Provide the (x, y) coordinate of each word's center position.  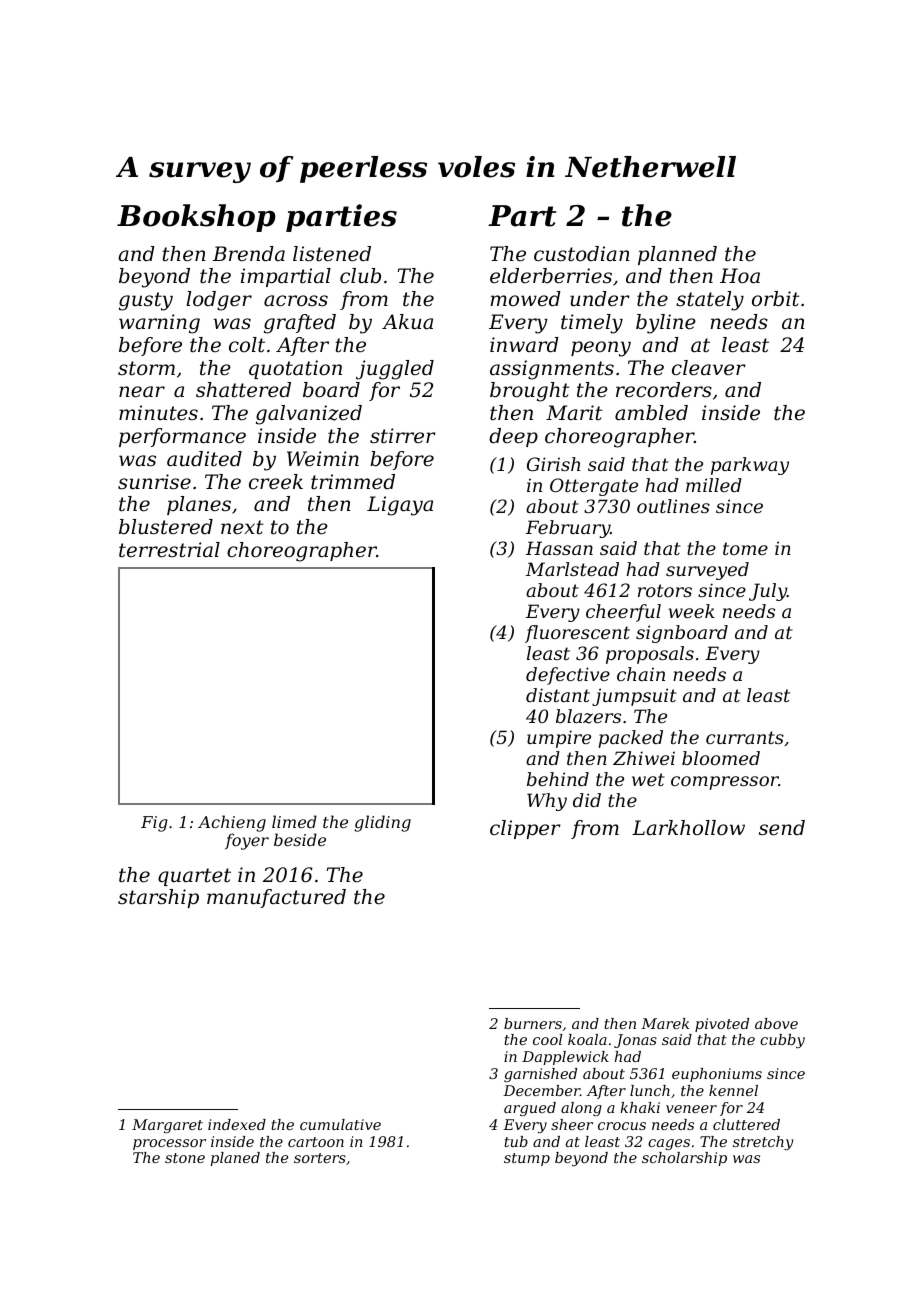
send (782, 828)
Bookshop (196, 218)
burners (533, 1023)
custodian (582, 254)
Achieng (232, 823)
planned (677, 255)
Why (547, 802)
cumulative (340, 1124)
